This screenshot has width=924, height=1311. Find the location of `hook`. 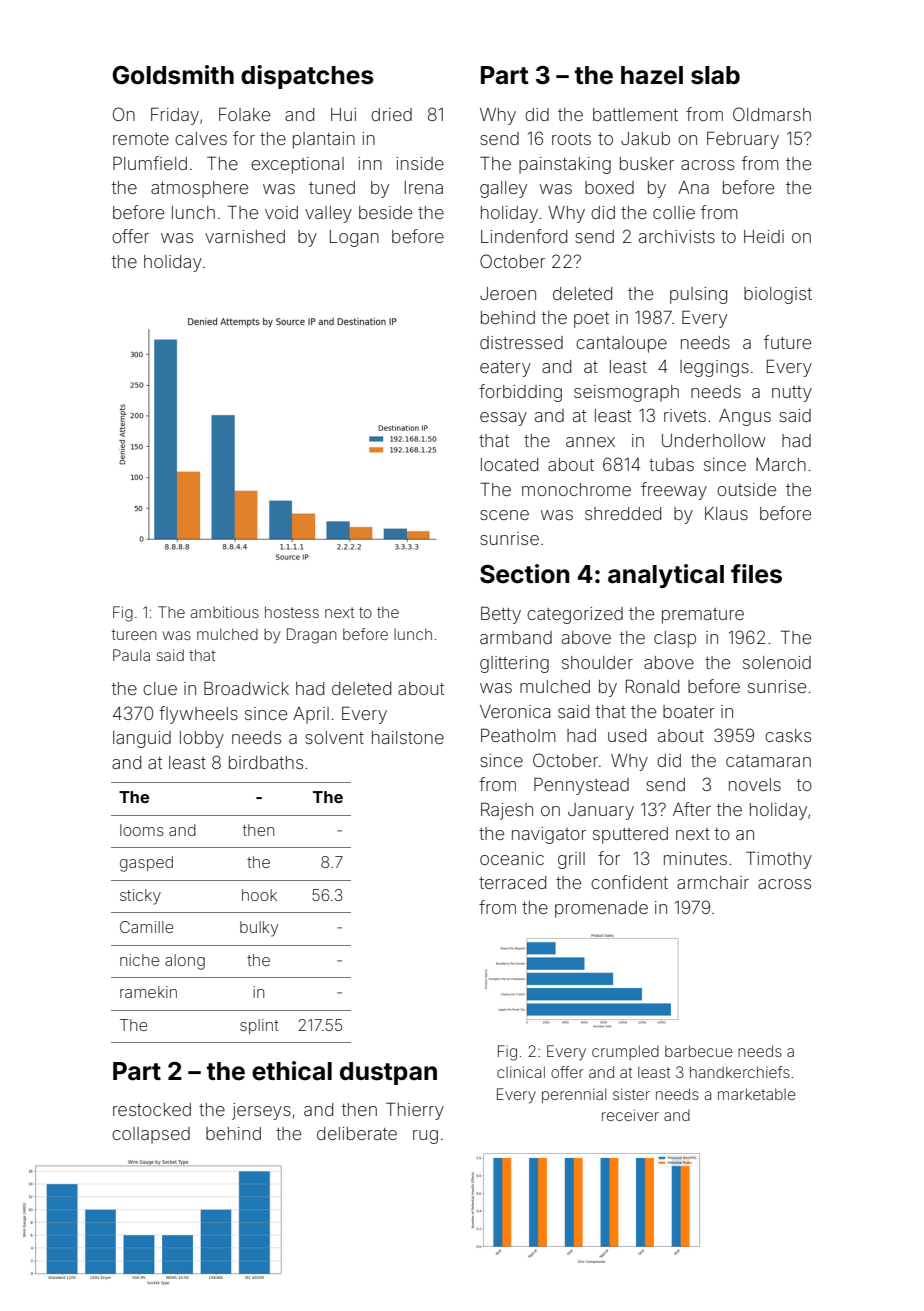

hook is located at coordinates (259, 895).
